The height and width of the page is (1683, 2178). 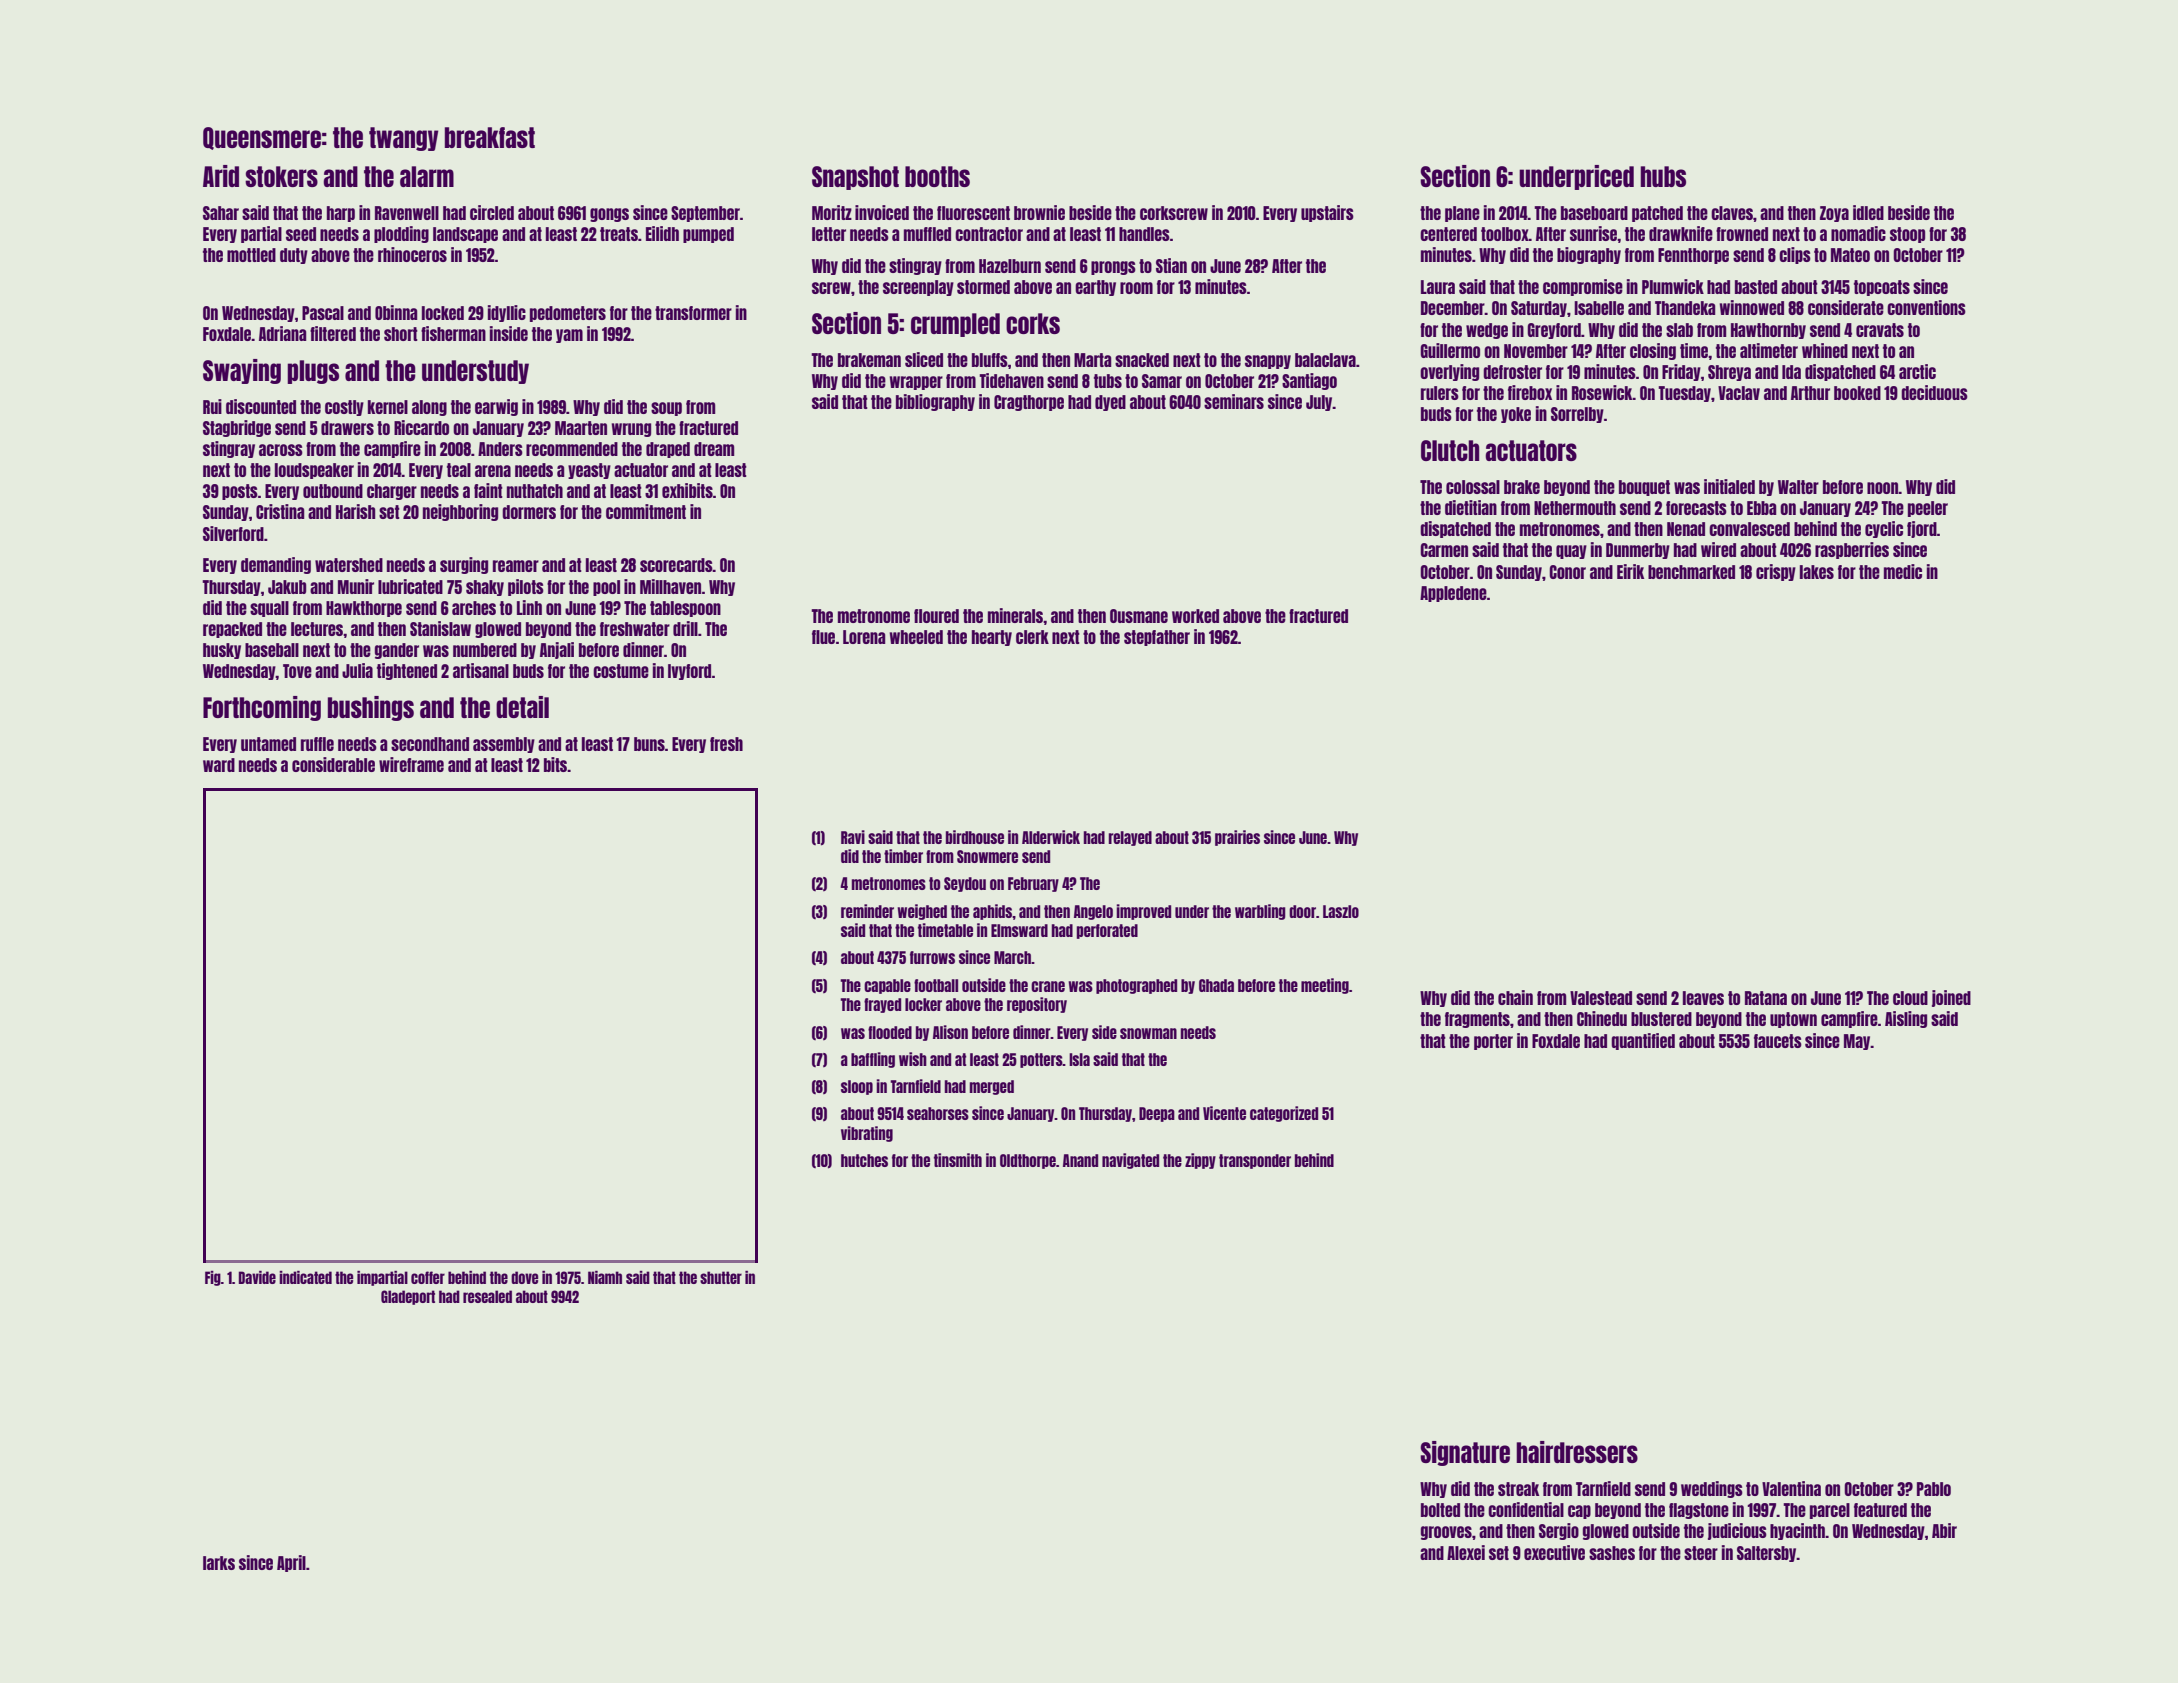 I want to click on football, so click(x=936, y=985).
